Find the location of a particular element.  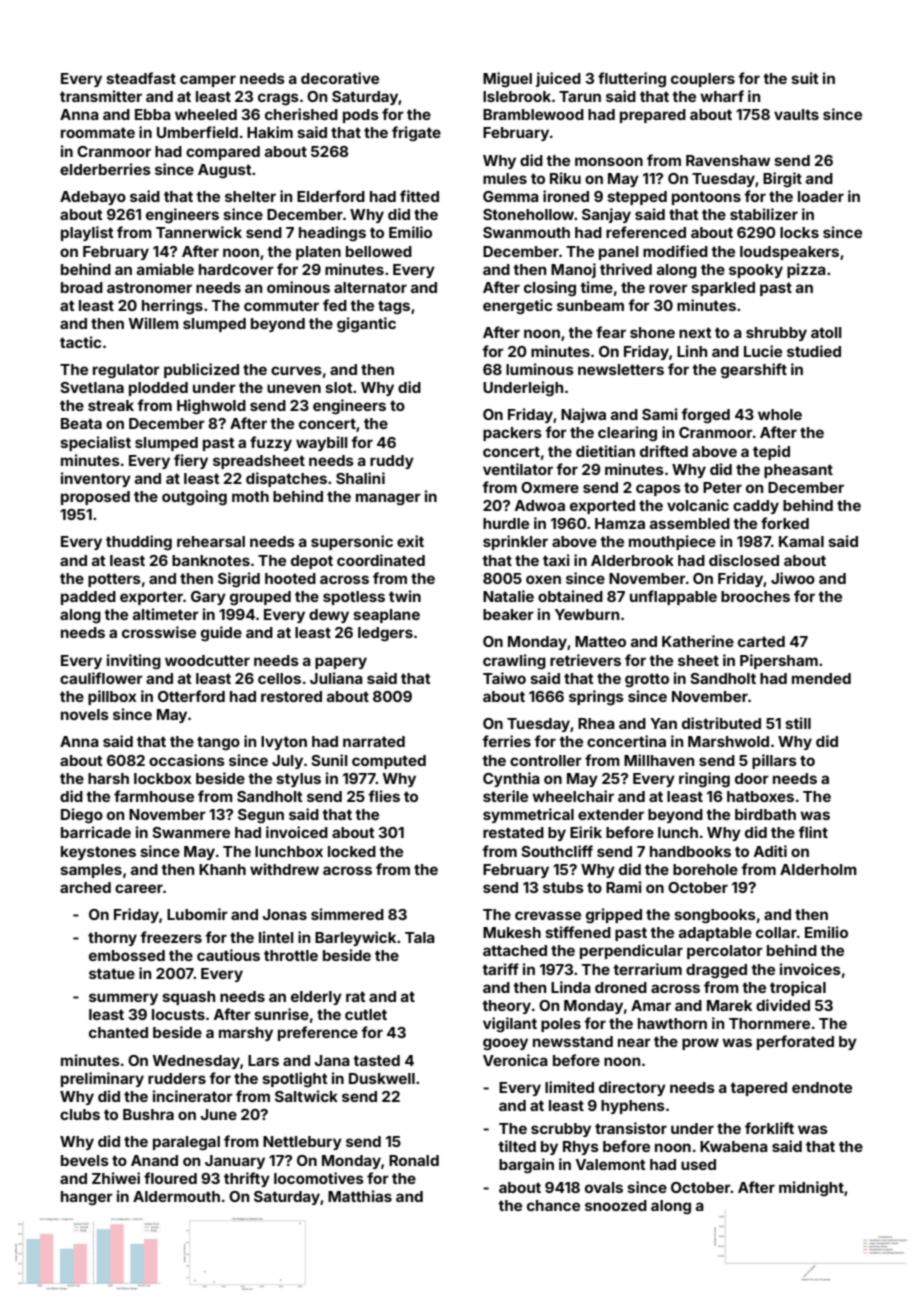

modified is located at coordinates (675, 251).
